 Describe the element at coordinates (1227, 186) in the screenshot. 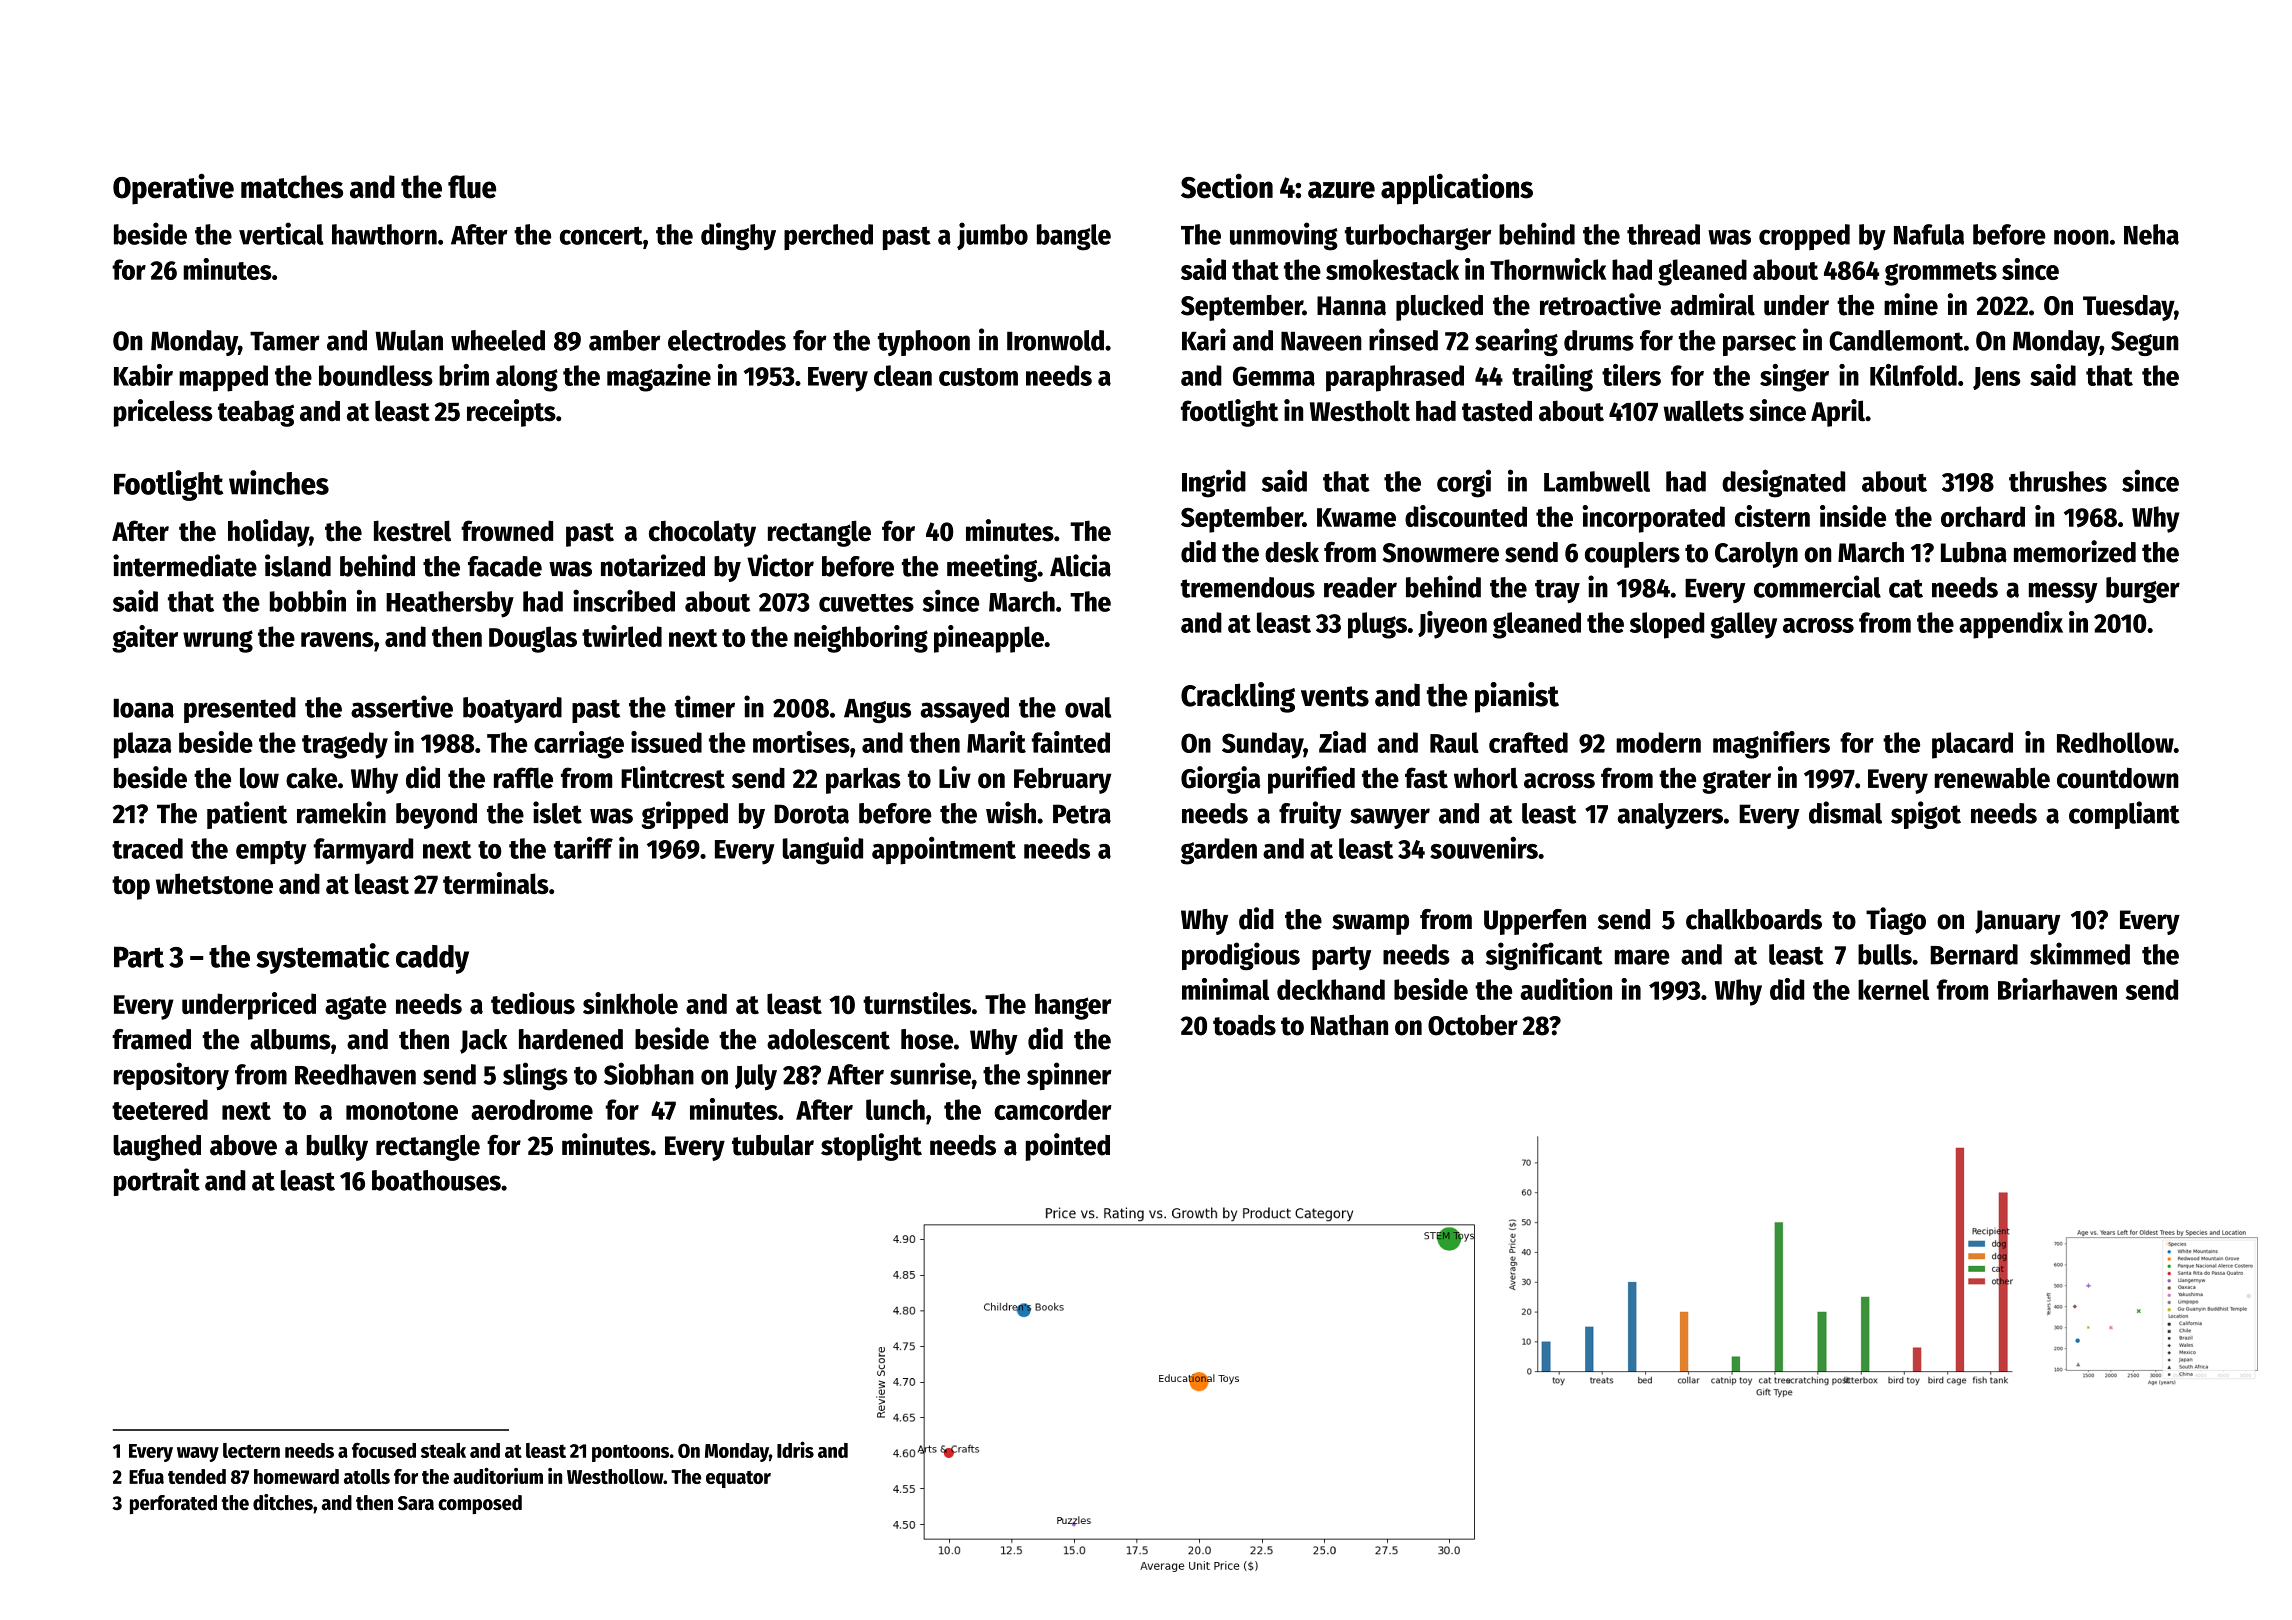

I see `Section` at that location.
